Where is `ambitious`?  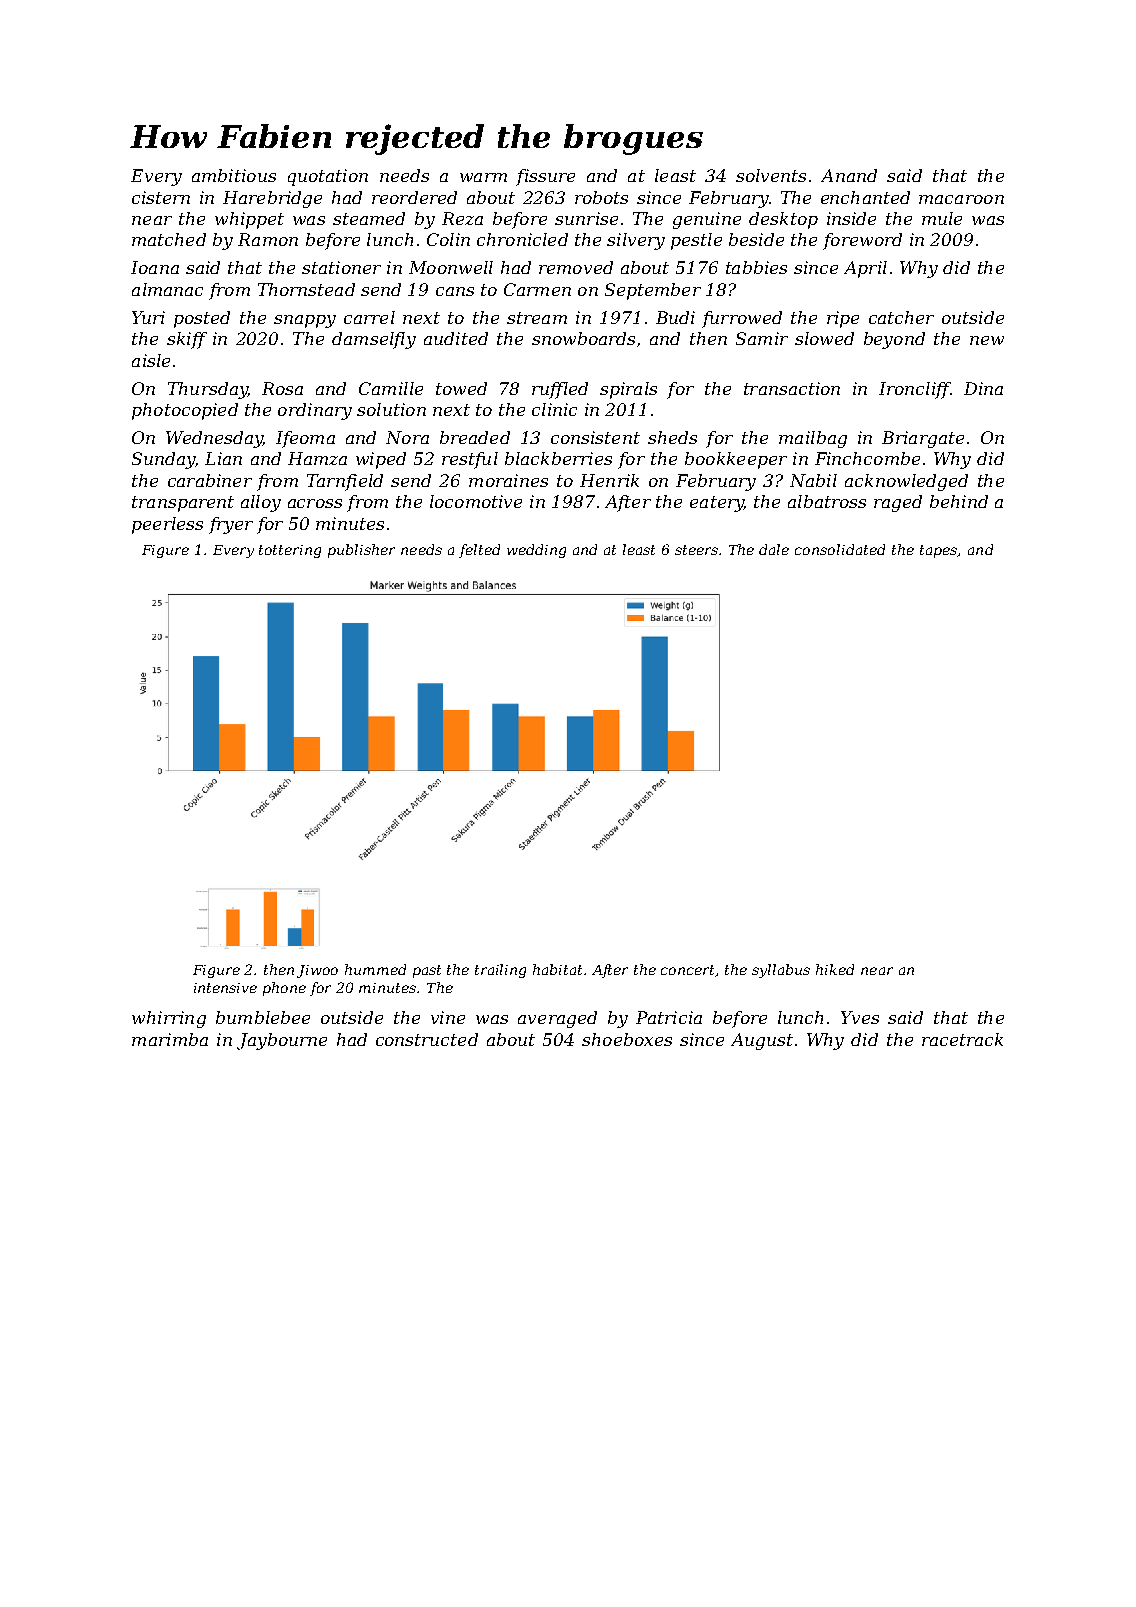
ambitious is located at coordinates (234, 175).
